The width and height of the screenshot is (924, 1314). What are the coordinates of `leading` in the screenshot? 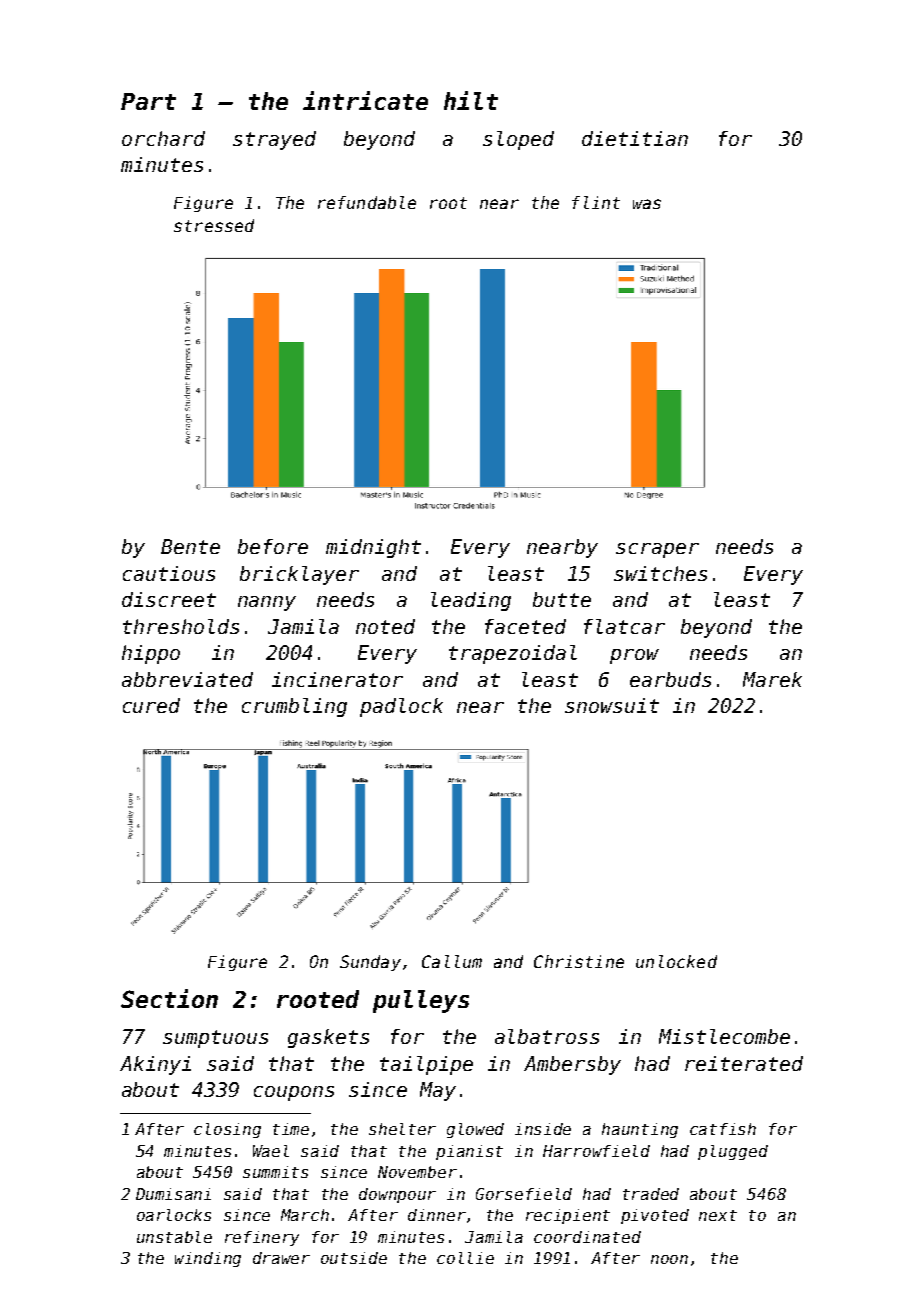 It's located at (471, 601).
